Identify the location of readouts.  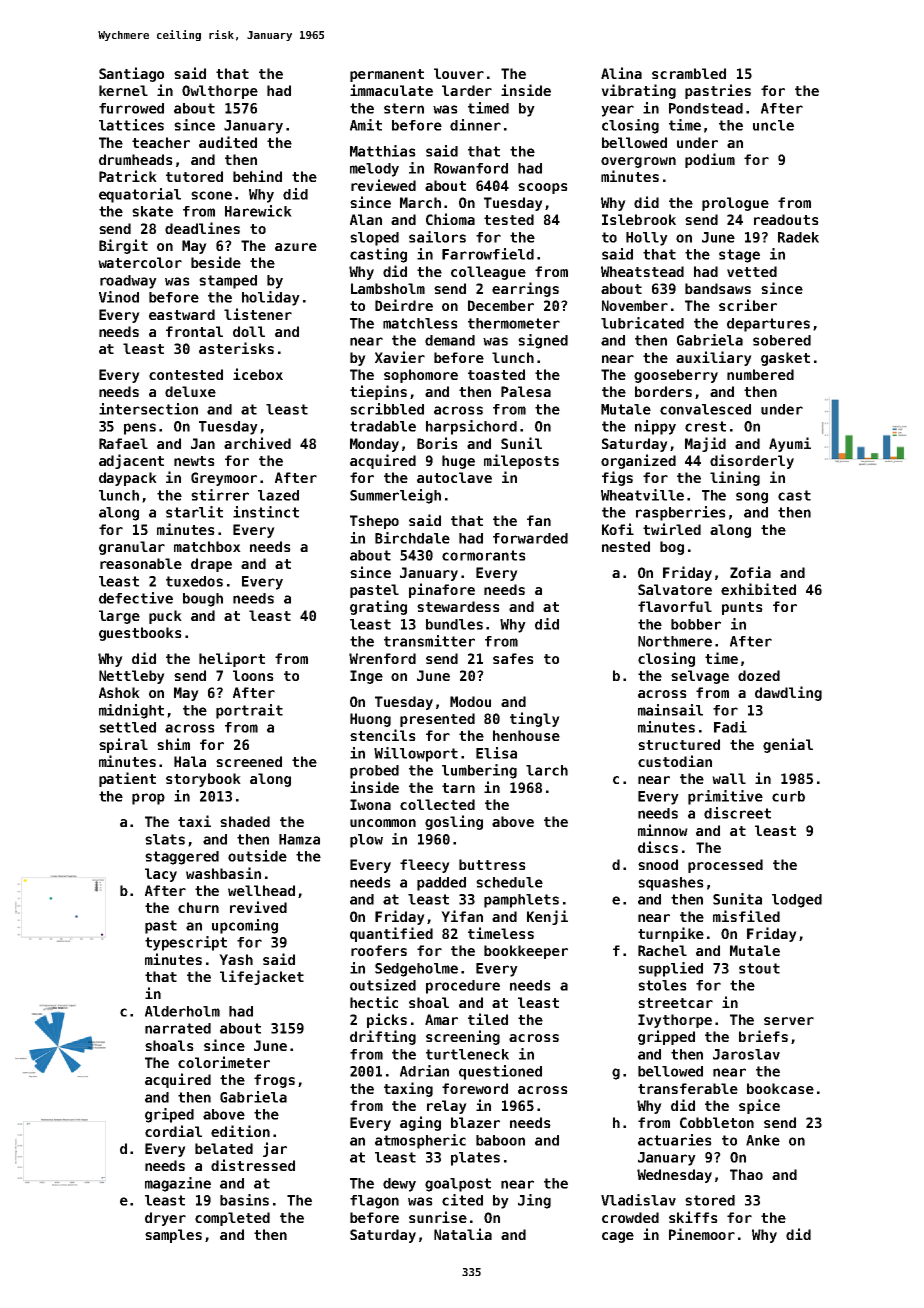
(786, 219).
